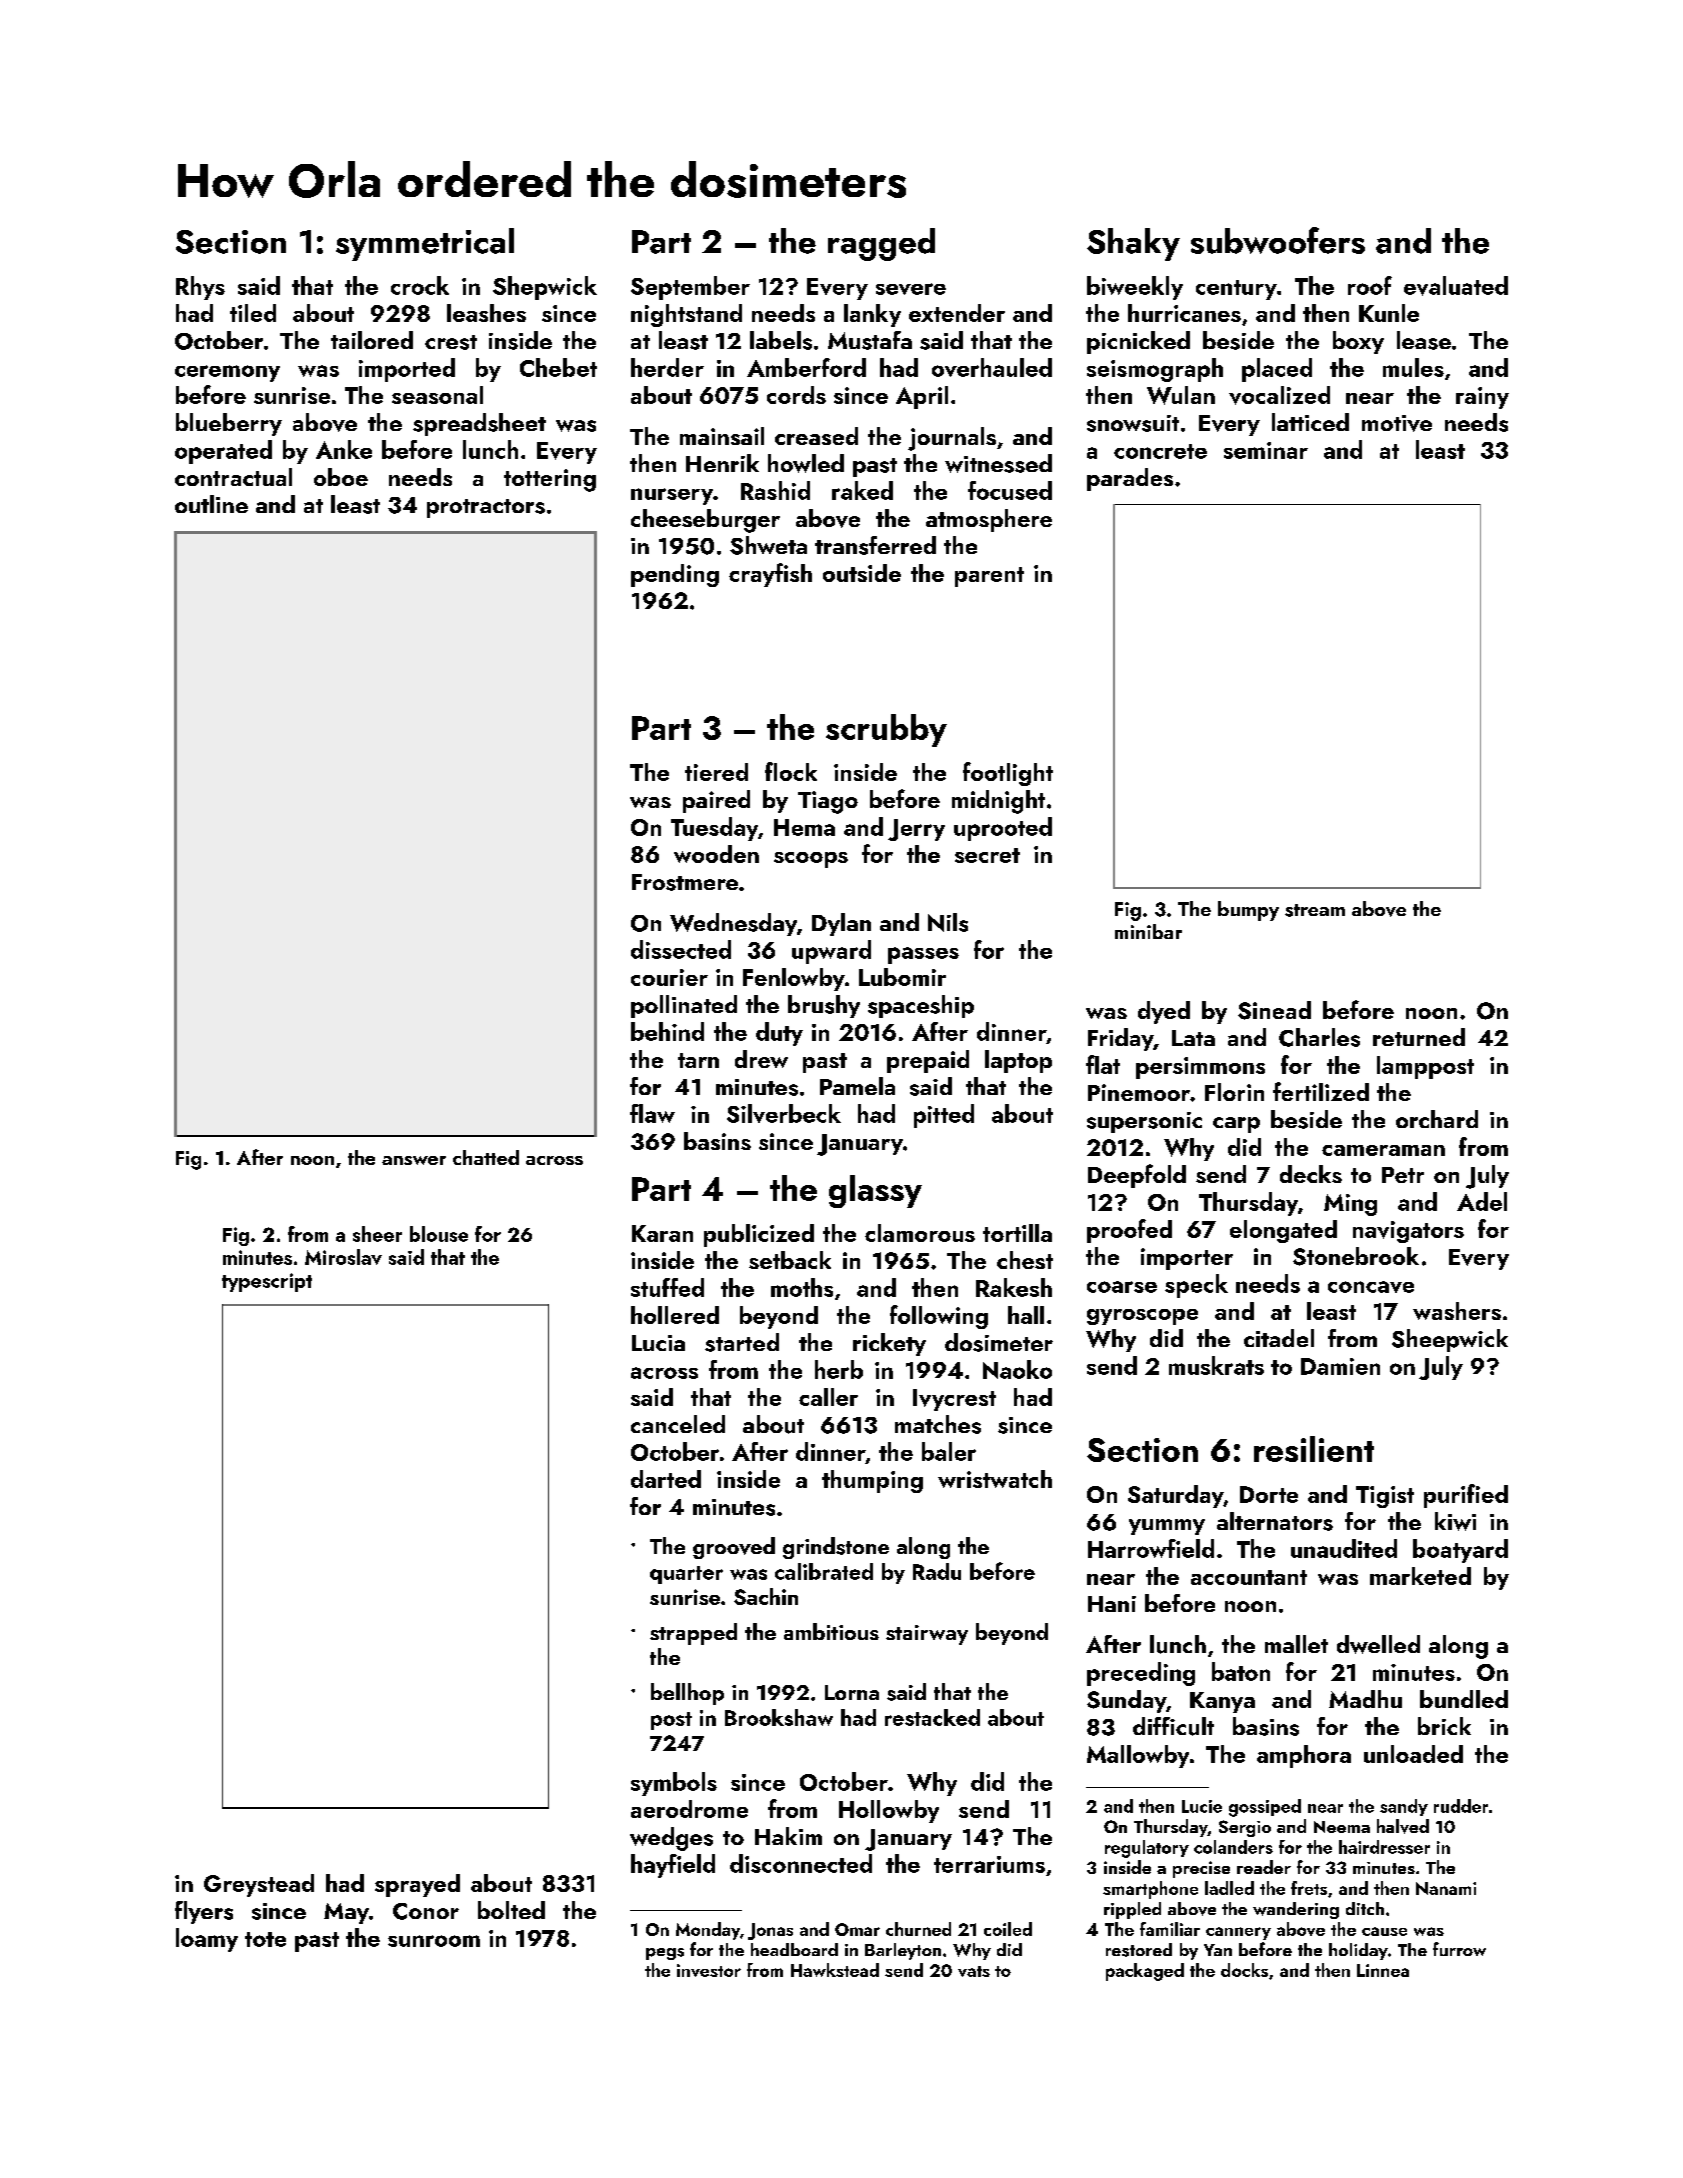 The image size is (1683, 2178). Describe the element at coordinates (550, 480) in the screenshot. I see `tottering` at that location.
